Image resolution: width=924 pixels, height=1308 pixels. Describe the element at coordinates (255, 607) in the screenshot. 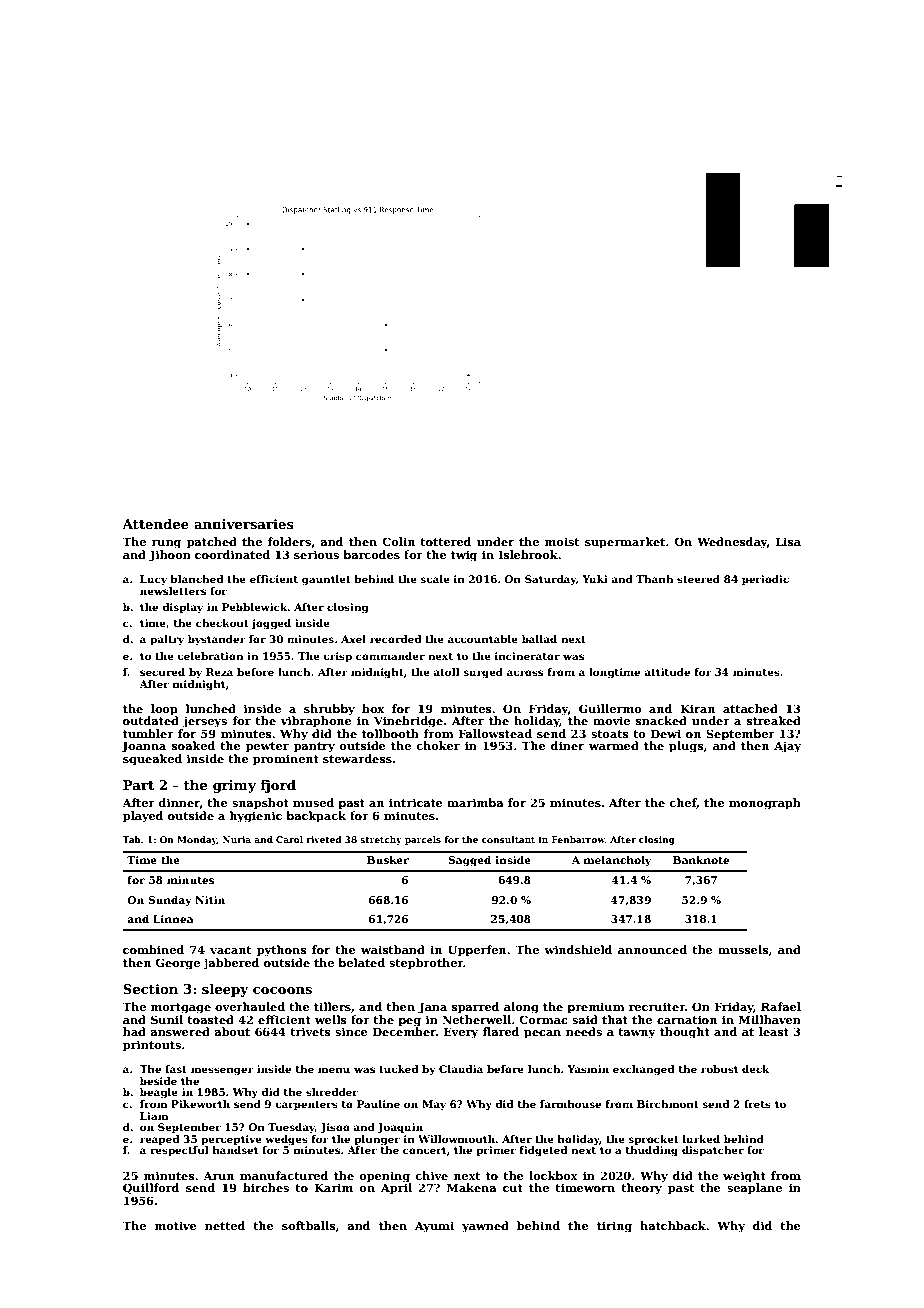

I see `Pebblewick` at that location.
